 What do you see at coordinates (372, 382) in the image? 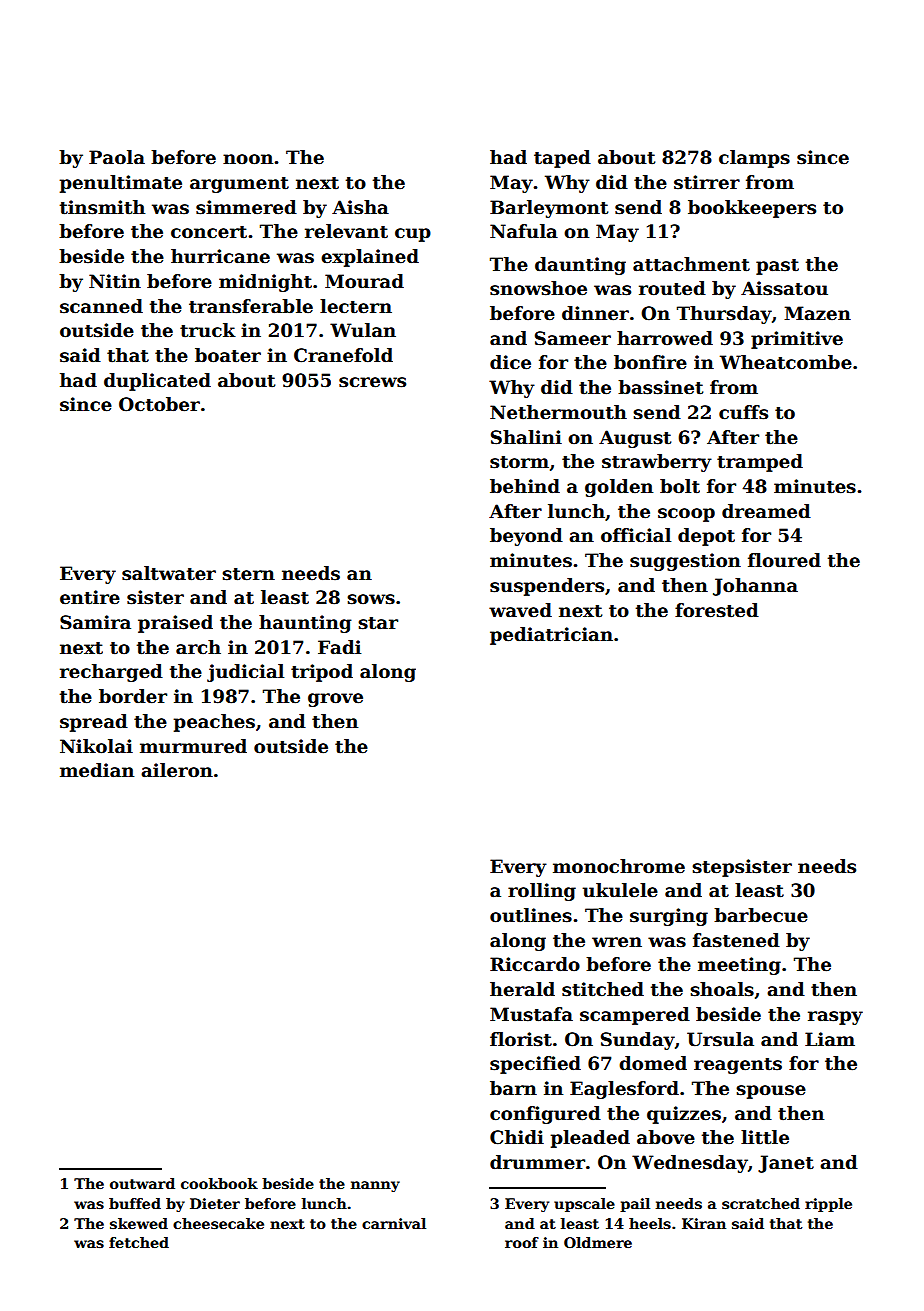
I see `screws` at bounding box center [372, 382].
